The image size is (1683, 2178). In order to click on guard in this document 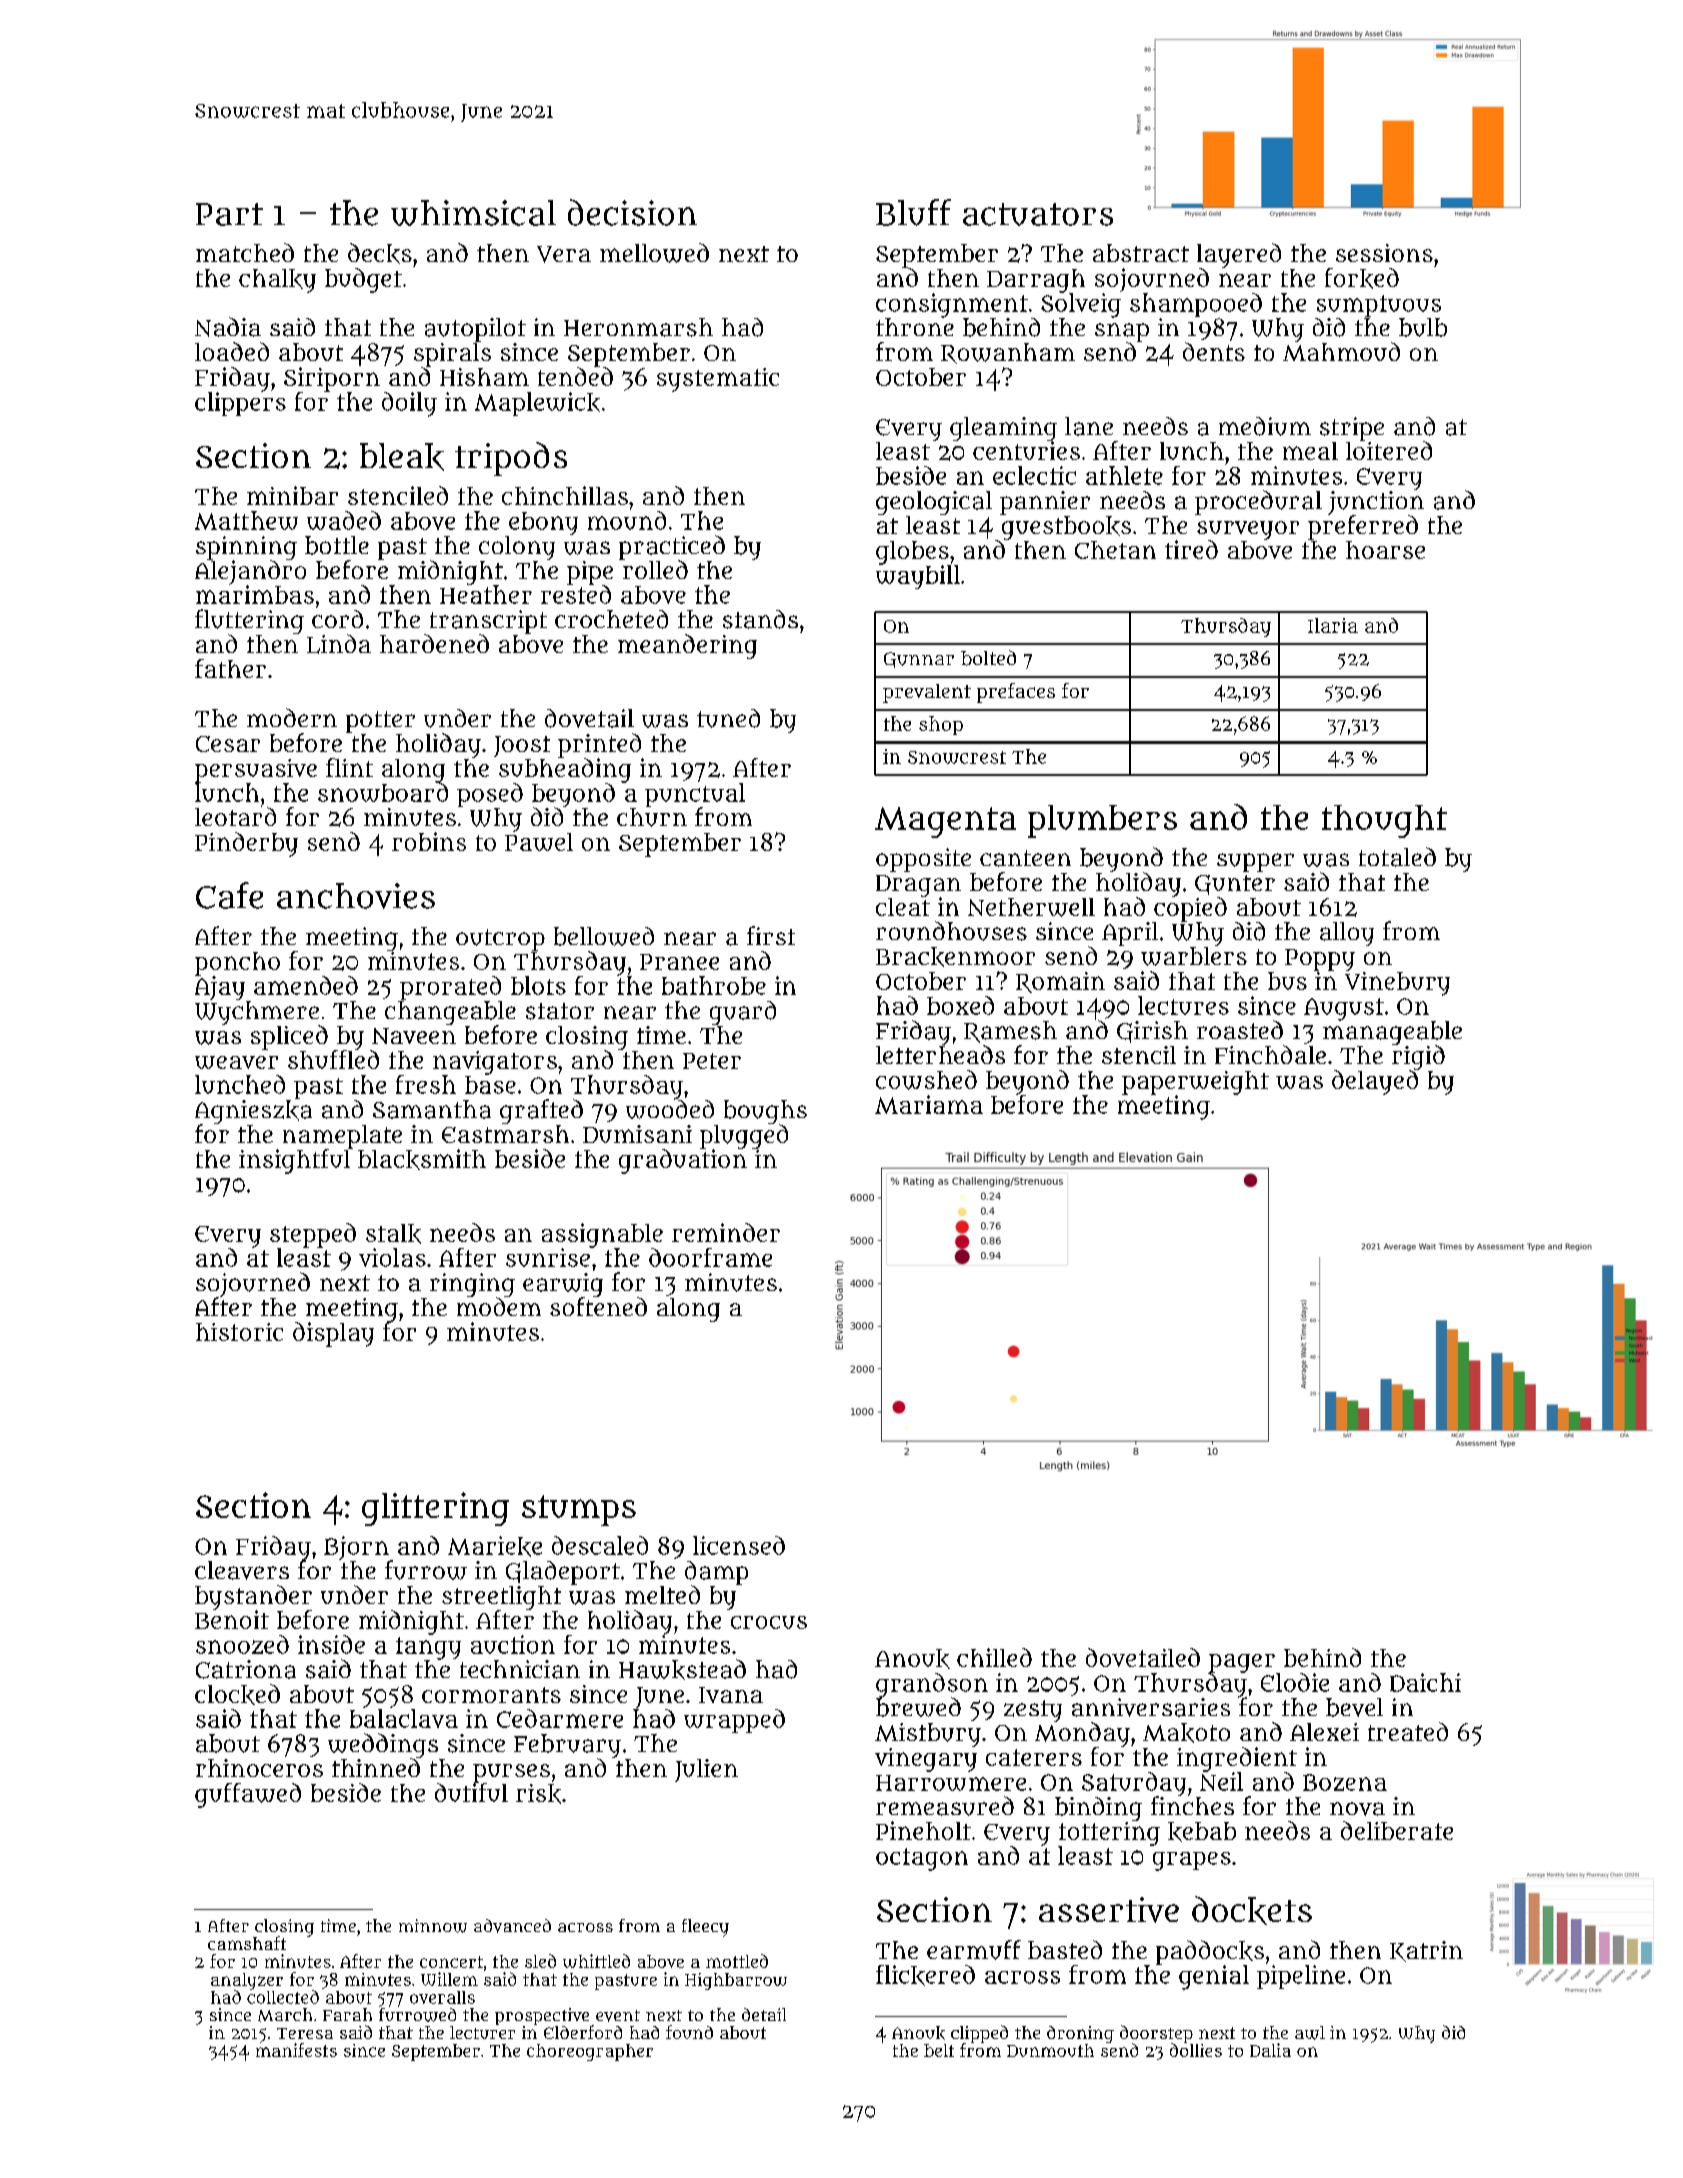, I will do `click(743, 1013)`.
